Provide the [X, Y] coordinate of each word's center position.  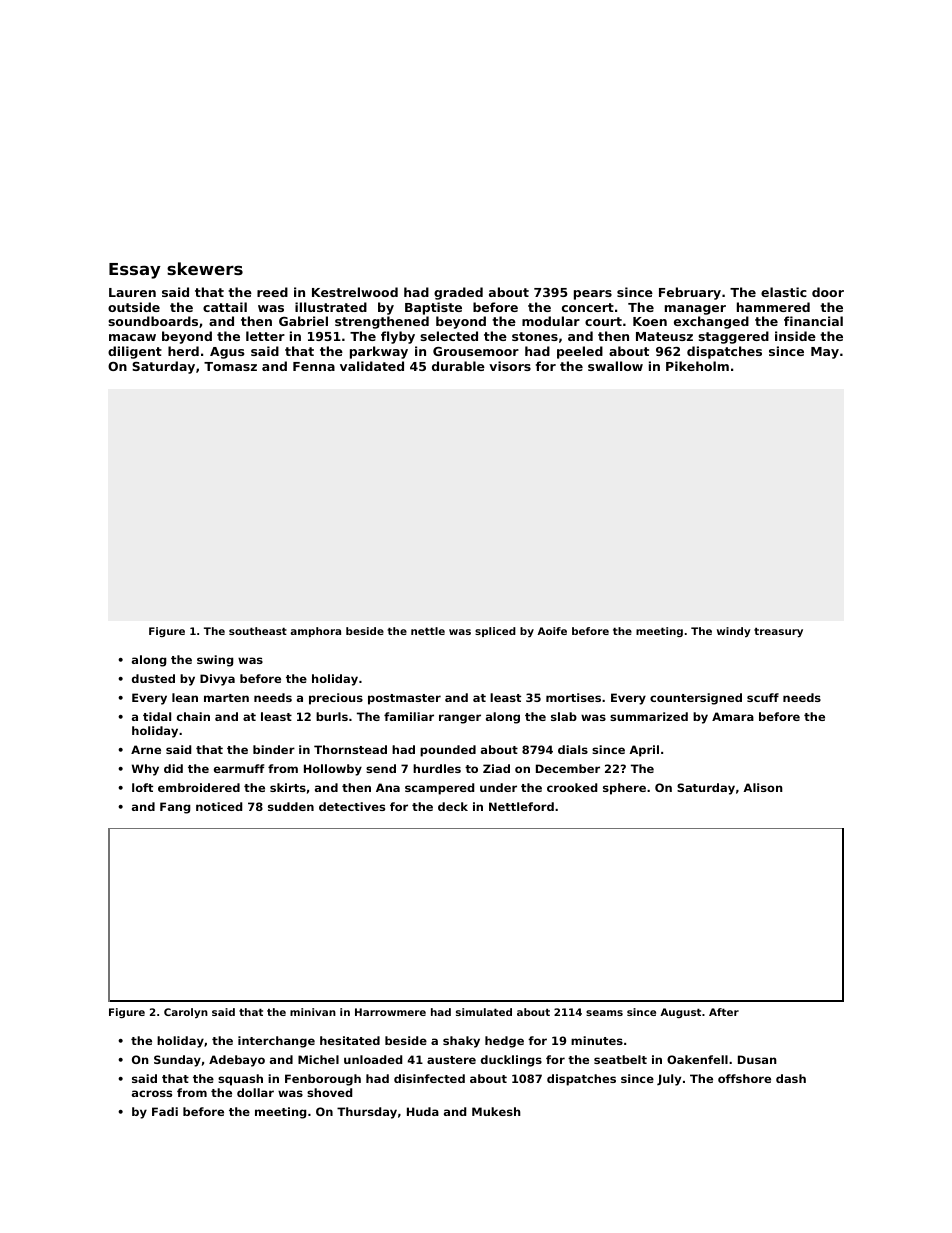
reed [272, 292]
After [724, 1012]
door [828, 292]
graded [458, 293]
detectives [352, 806]
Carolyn [186, 1013]
